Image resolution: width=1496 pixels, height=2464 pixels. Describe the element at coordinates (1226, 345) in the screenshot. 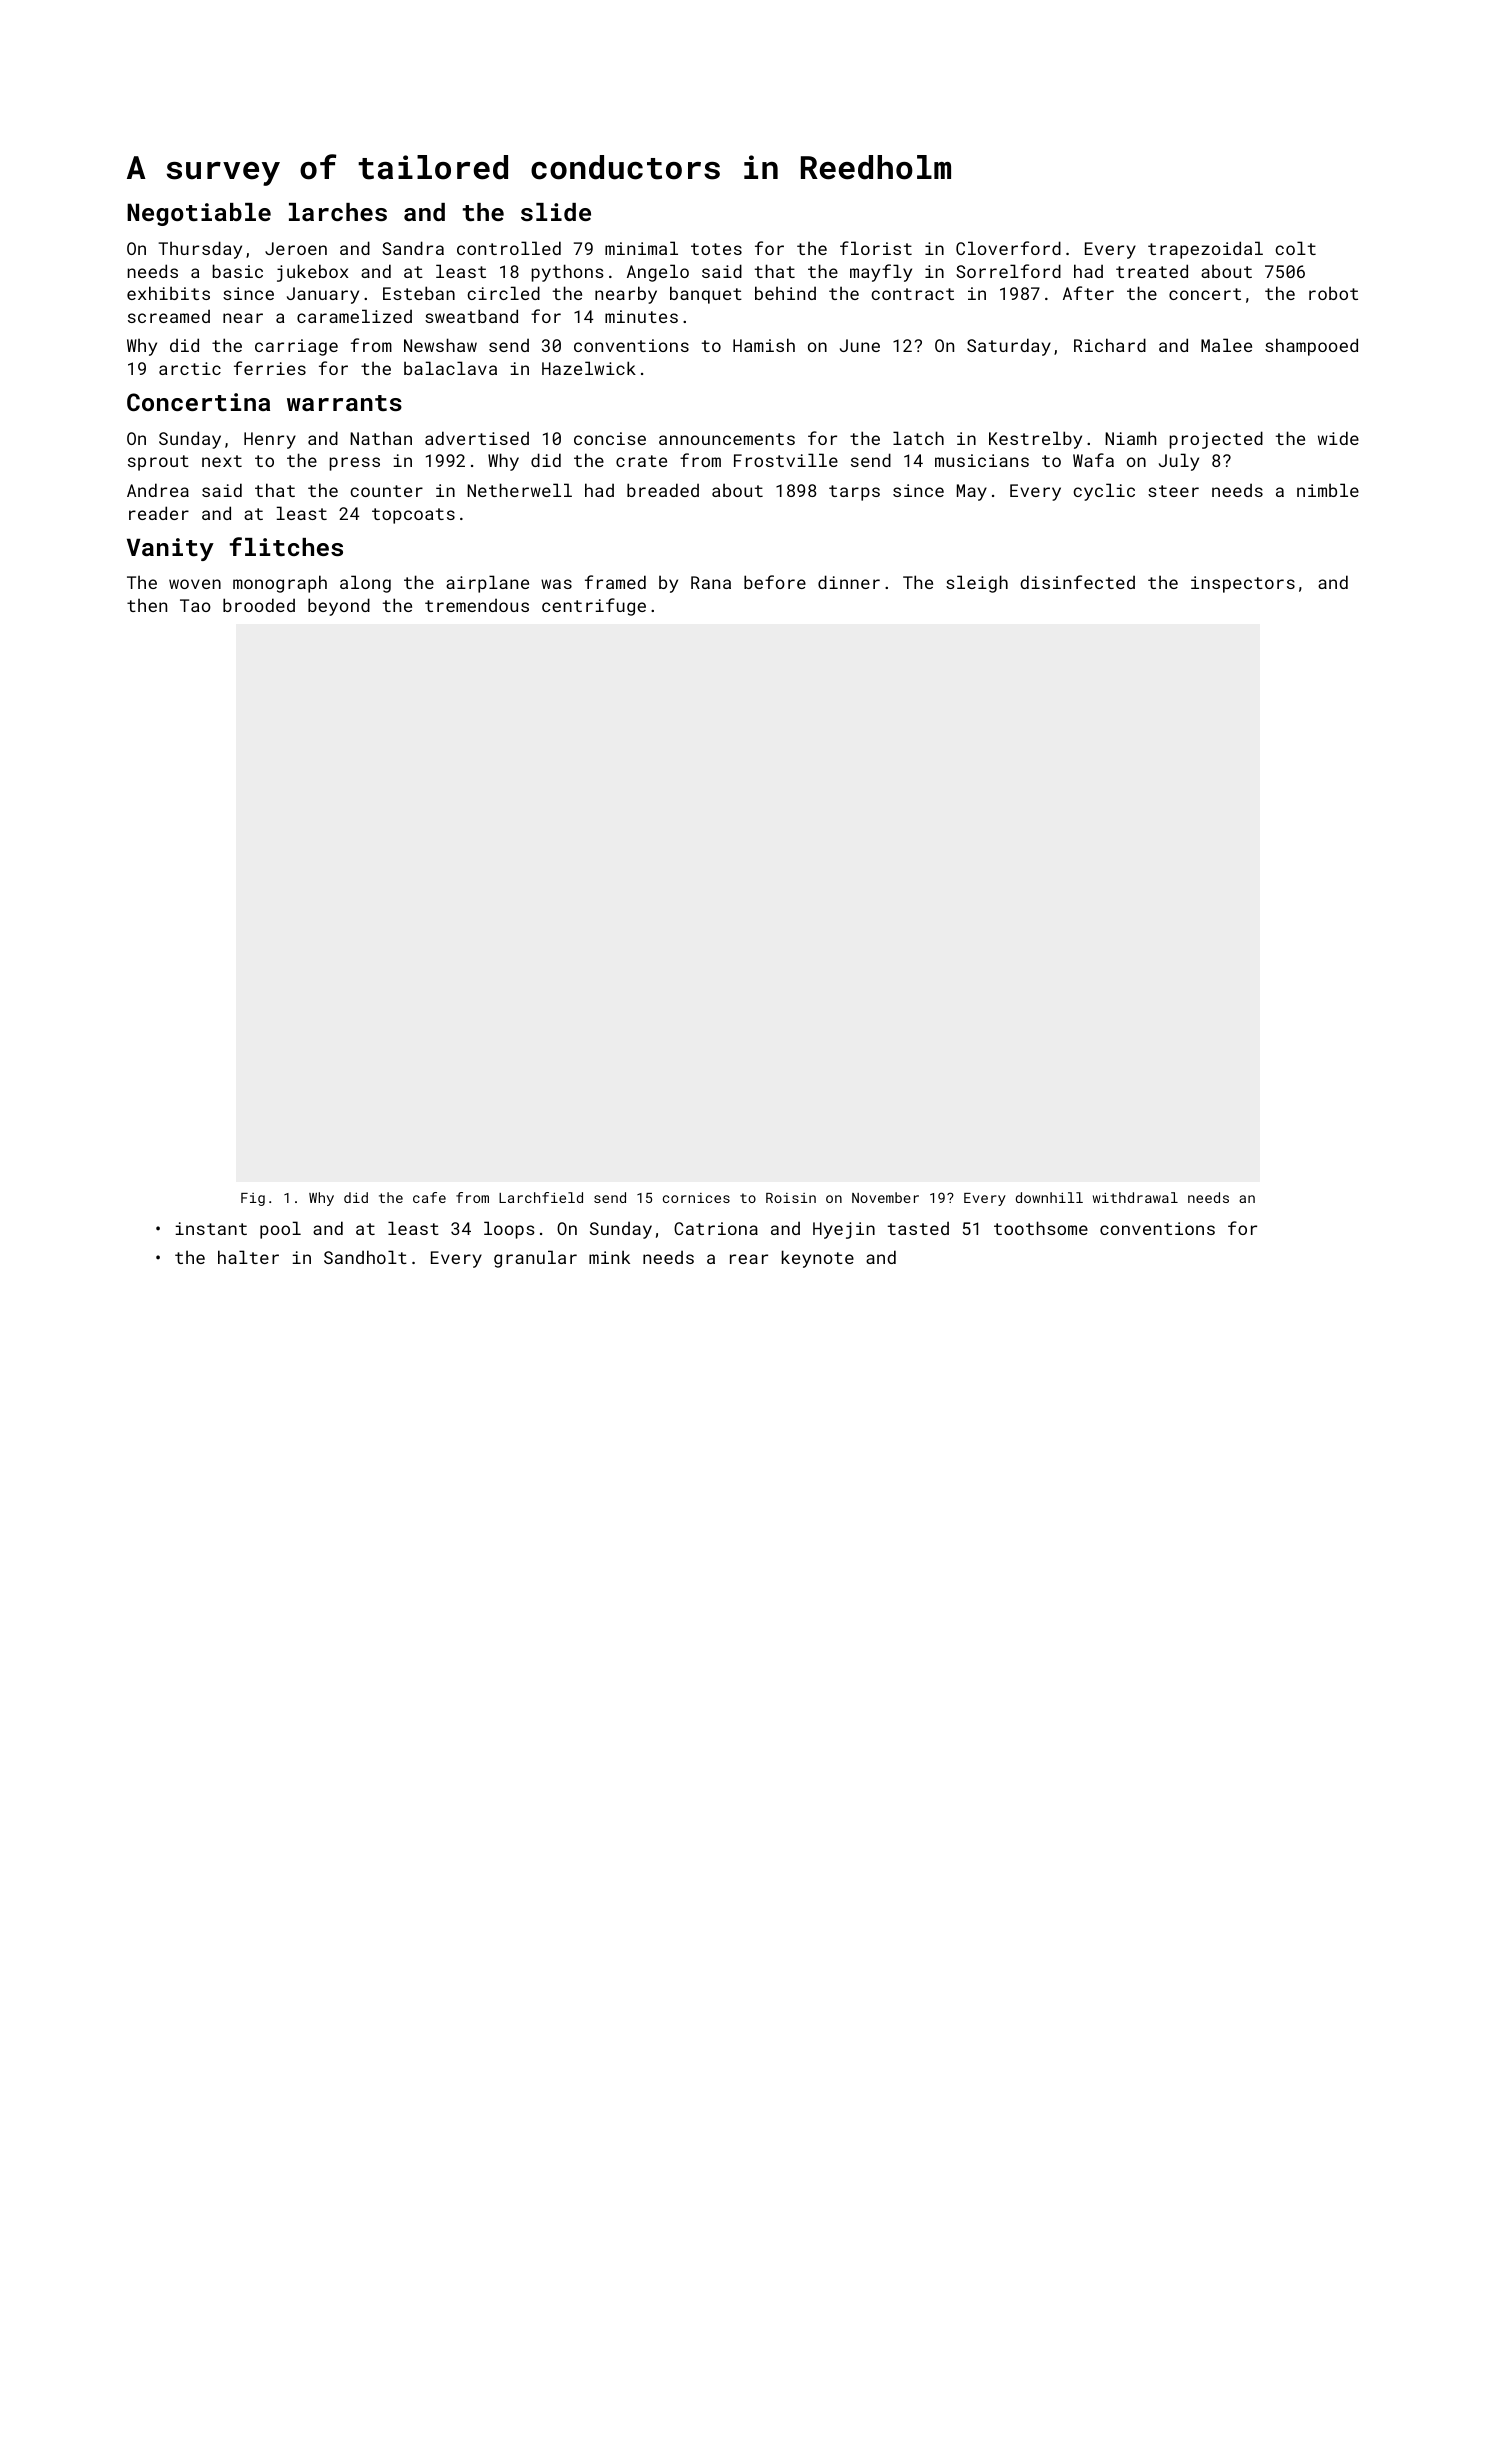

I see `Malee` at that location.
